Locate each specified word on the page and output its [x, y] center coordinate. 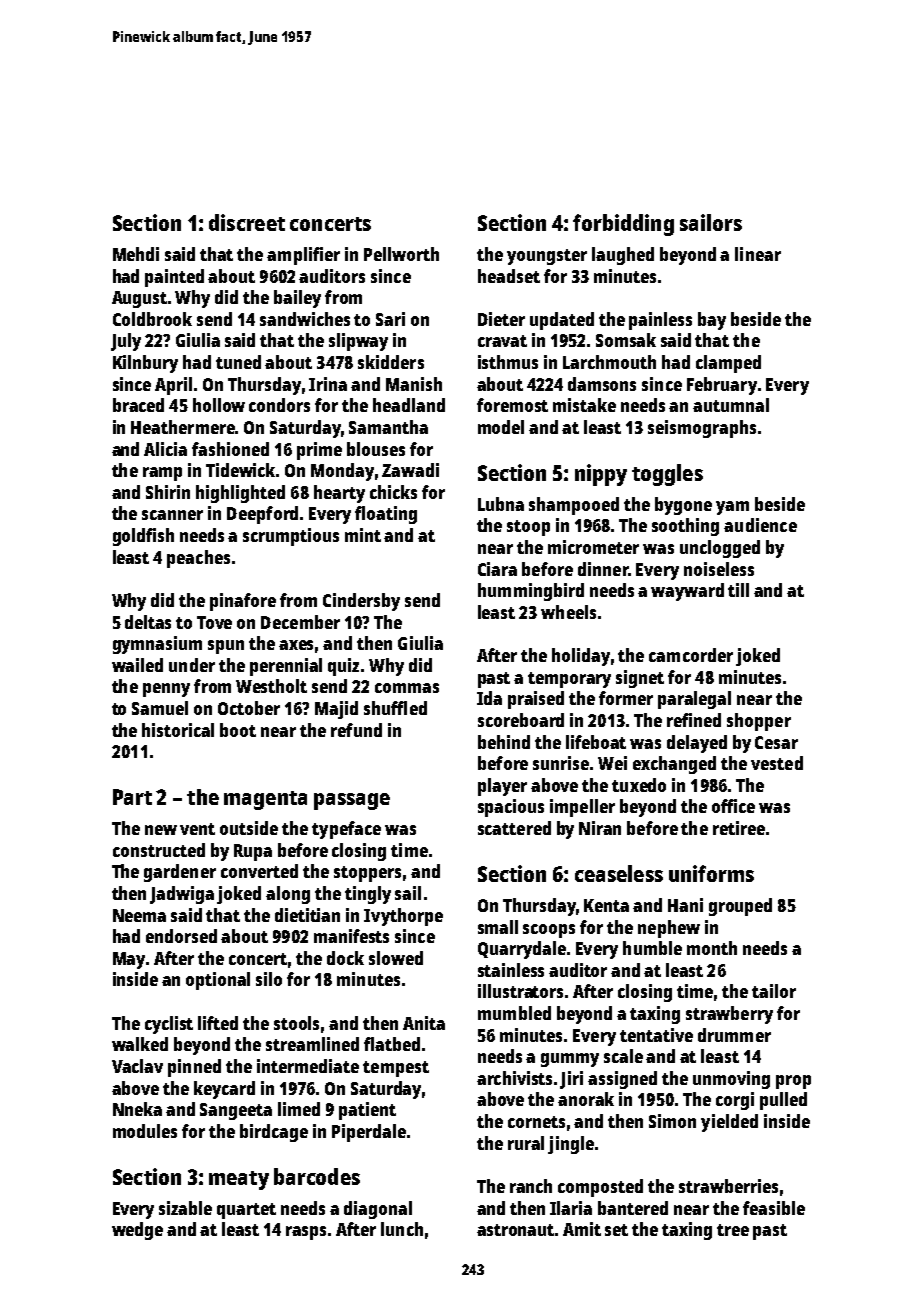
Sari [390, 319]
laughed [623, 256]
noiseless [719, 569]
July [126, 342]
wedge [137, 1231]
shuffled [395, 708]
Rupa [253, 852]
